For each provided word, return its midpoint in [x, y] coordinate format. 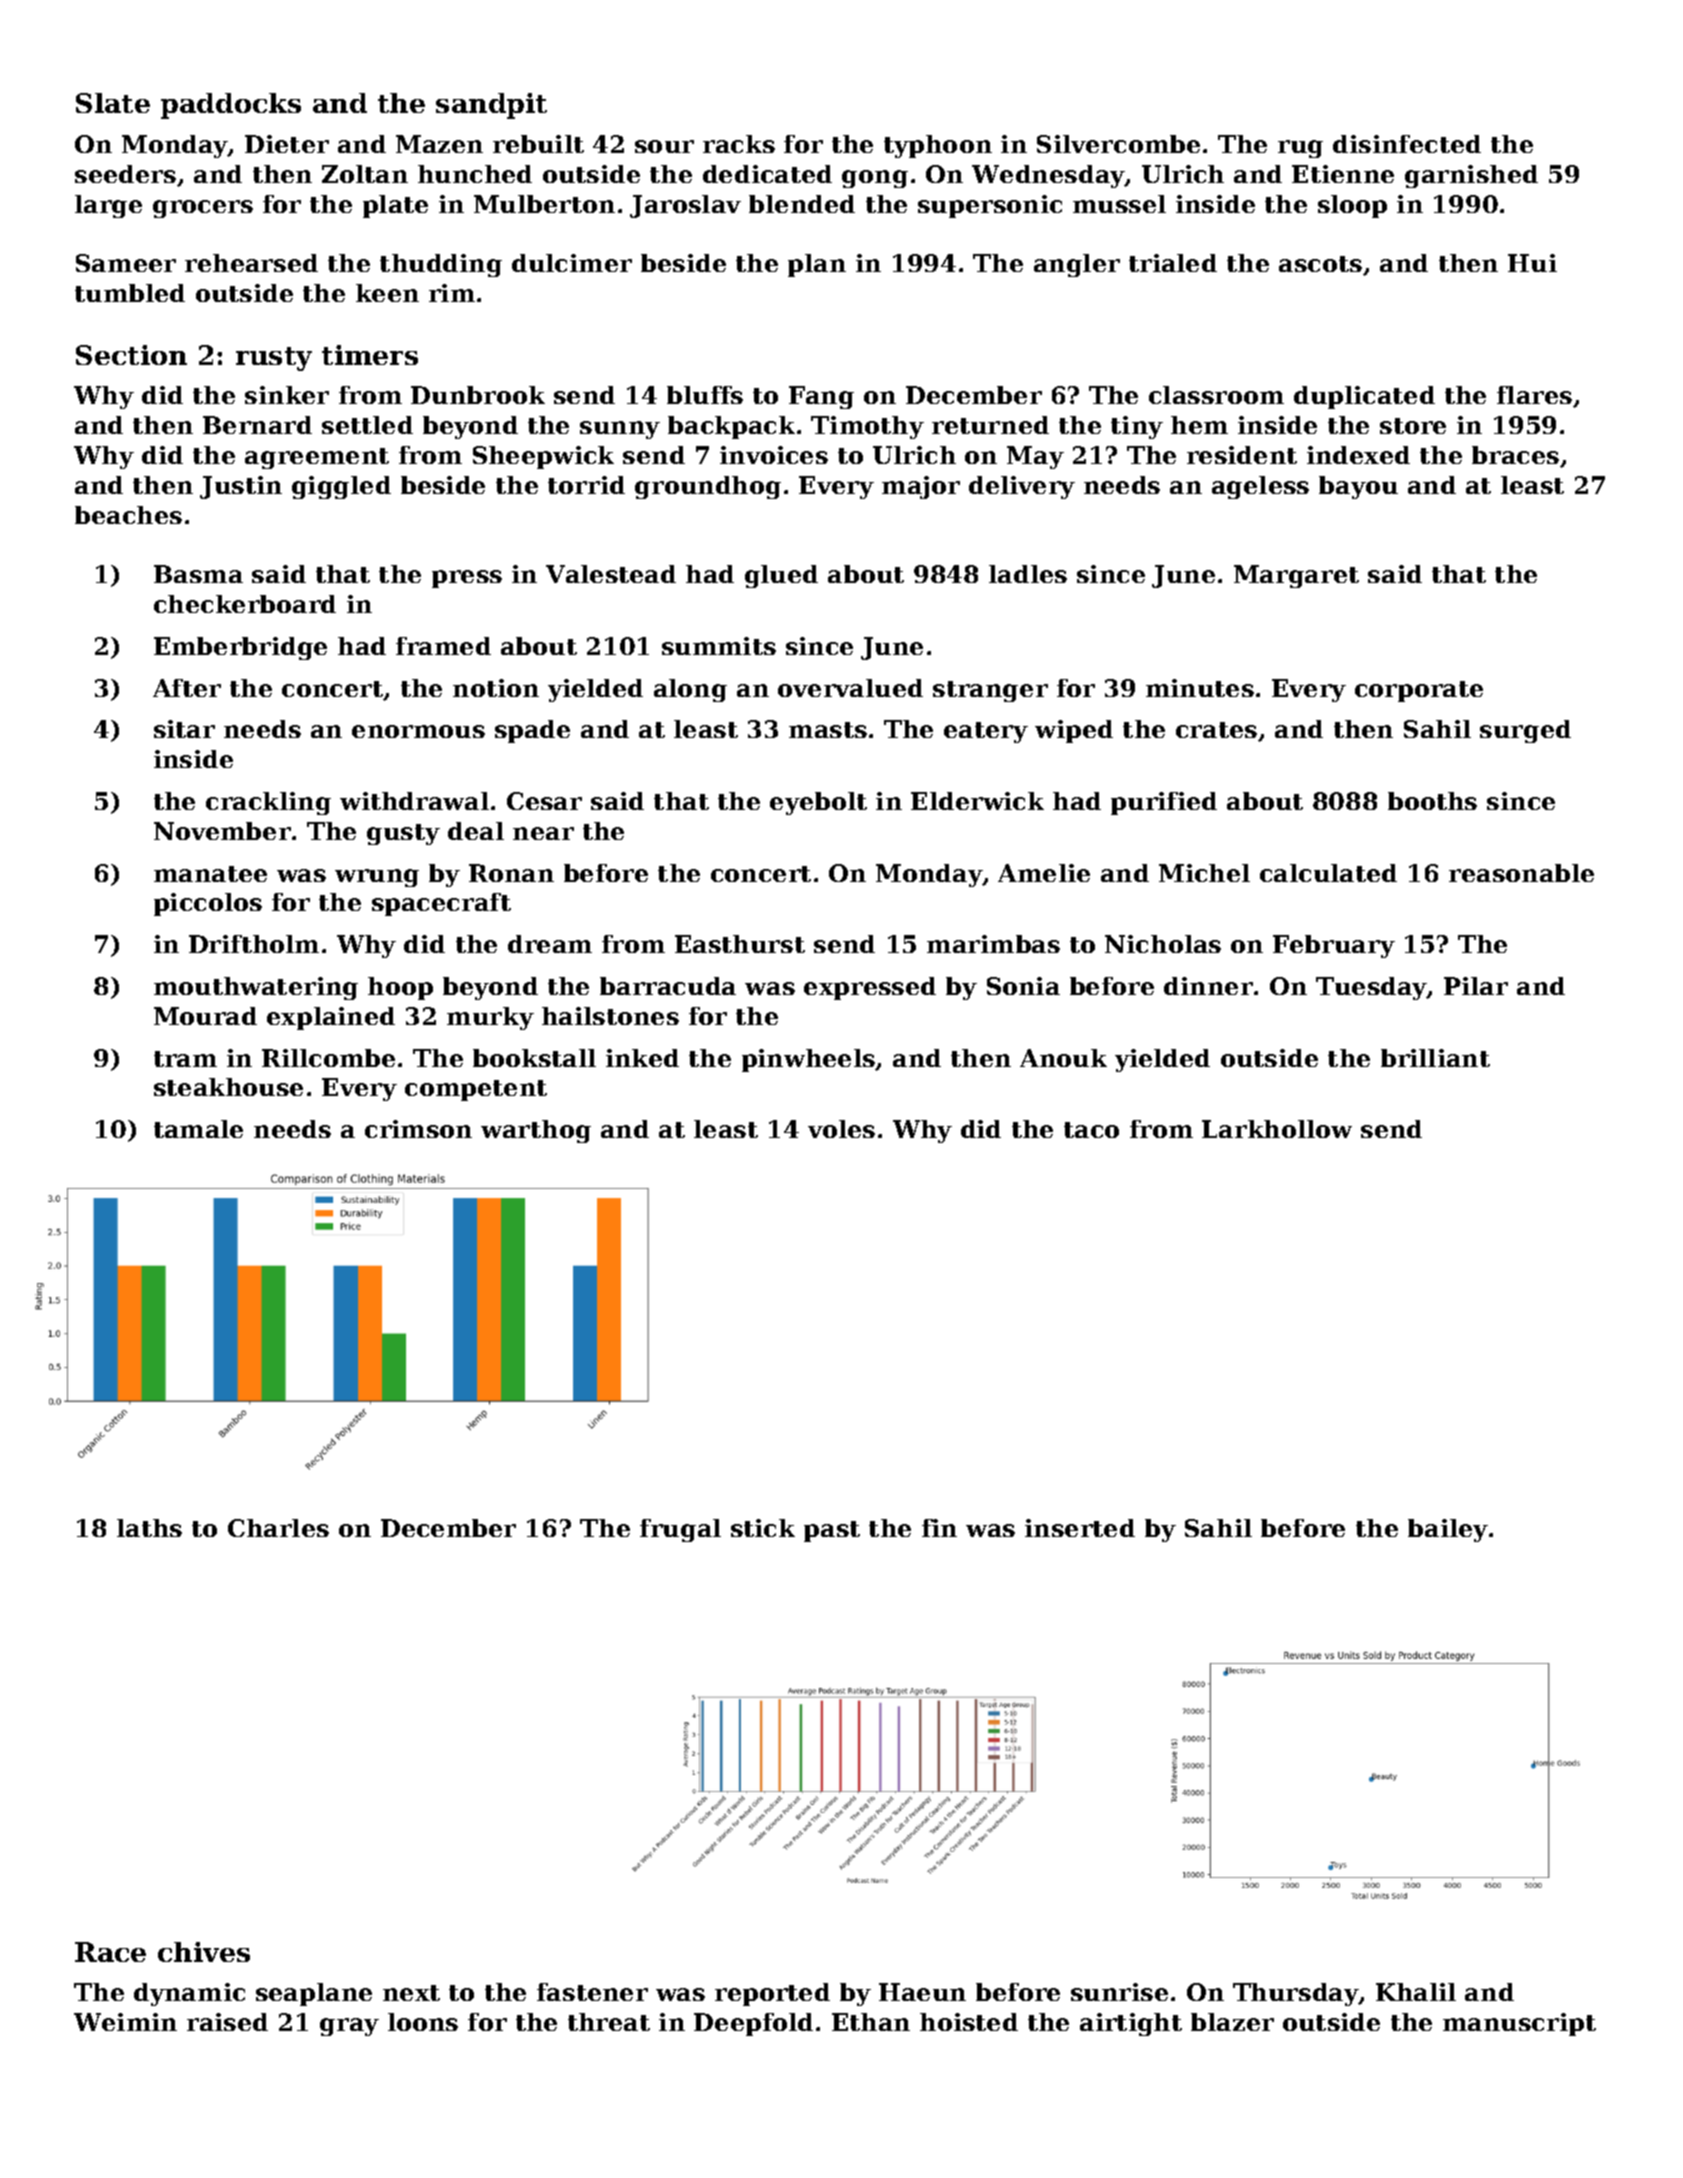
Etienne [1343, 174]
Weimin [125, 2022]
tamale [198, 1129]
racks [739, 144]
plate [395, 206]
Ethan [871, 2022]
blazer [1232, 2022]
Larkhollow [1277, 1129]
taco [1091, 1130]
